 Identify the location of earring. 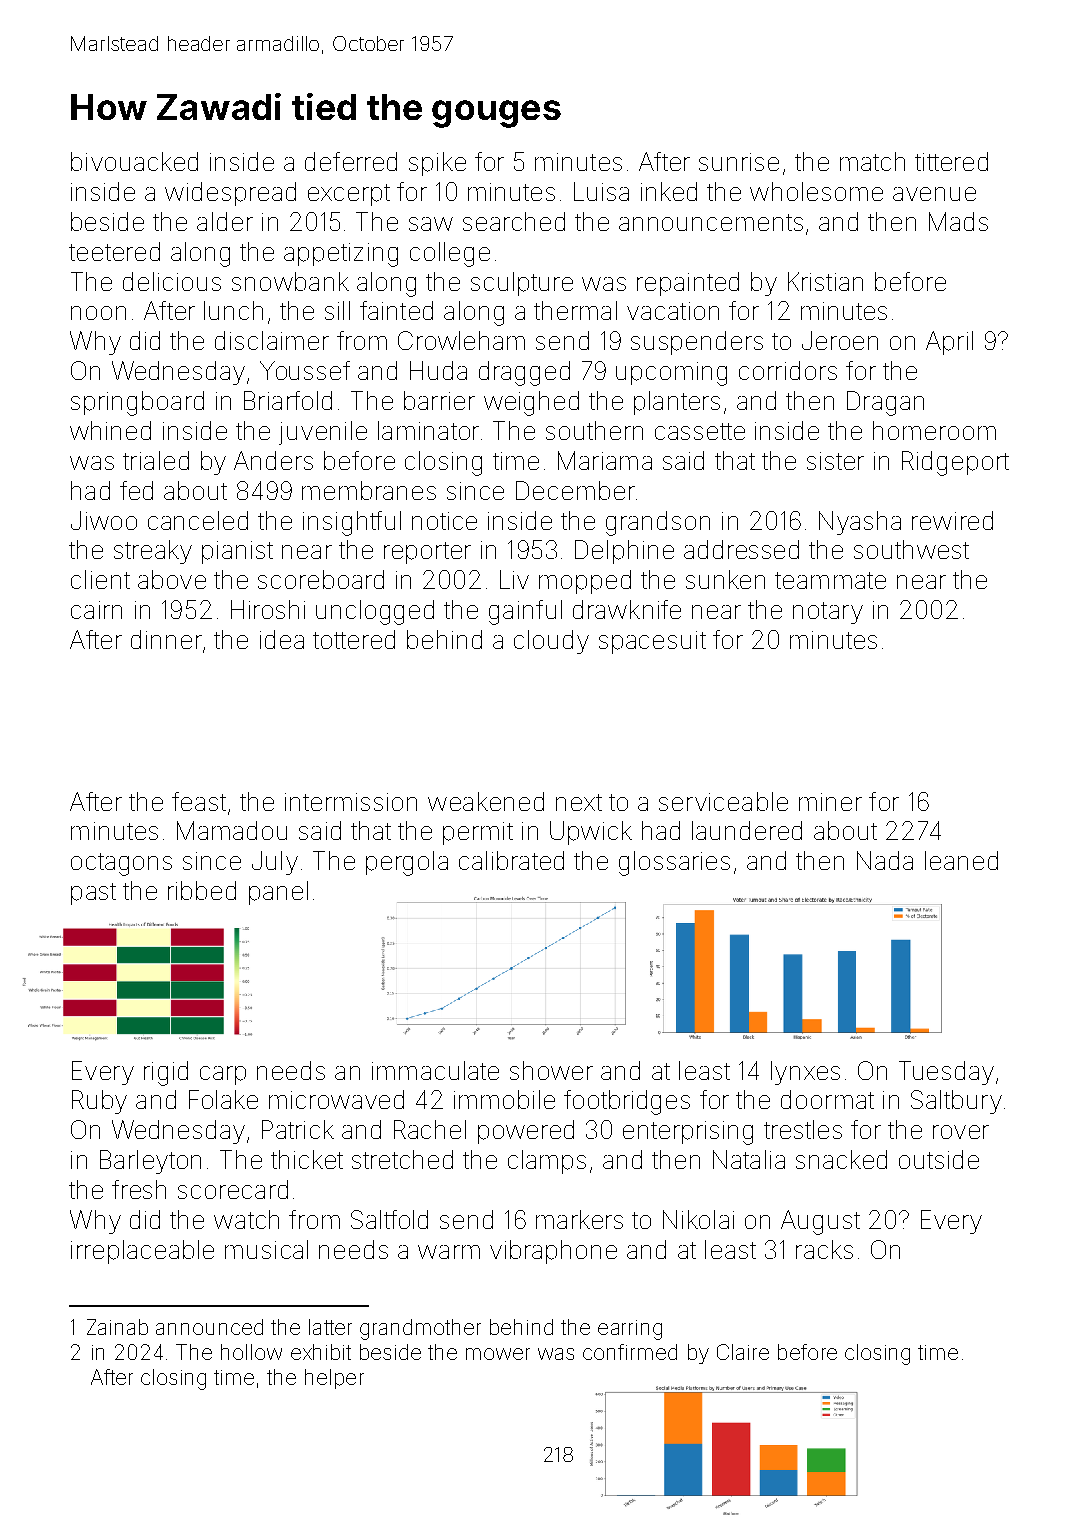
(630, 1330).
